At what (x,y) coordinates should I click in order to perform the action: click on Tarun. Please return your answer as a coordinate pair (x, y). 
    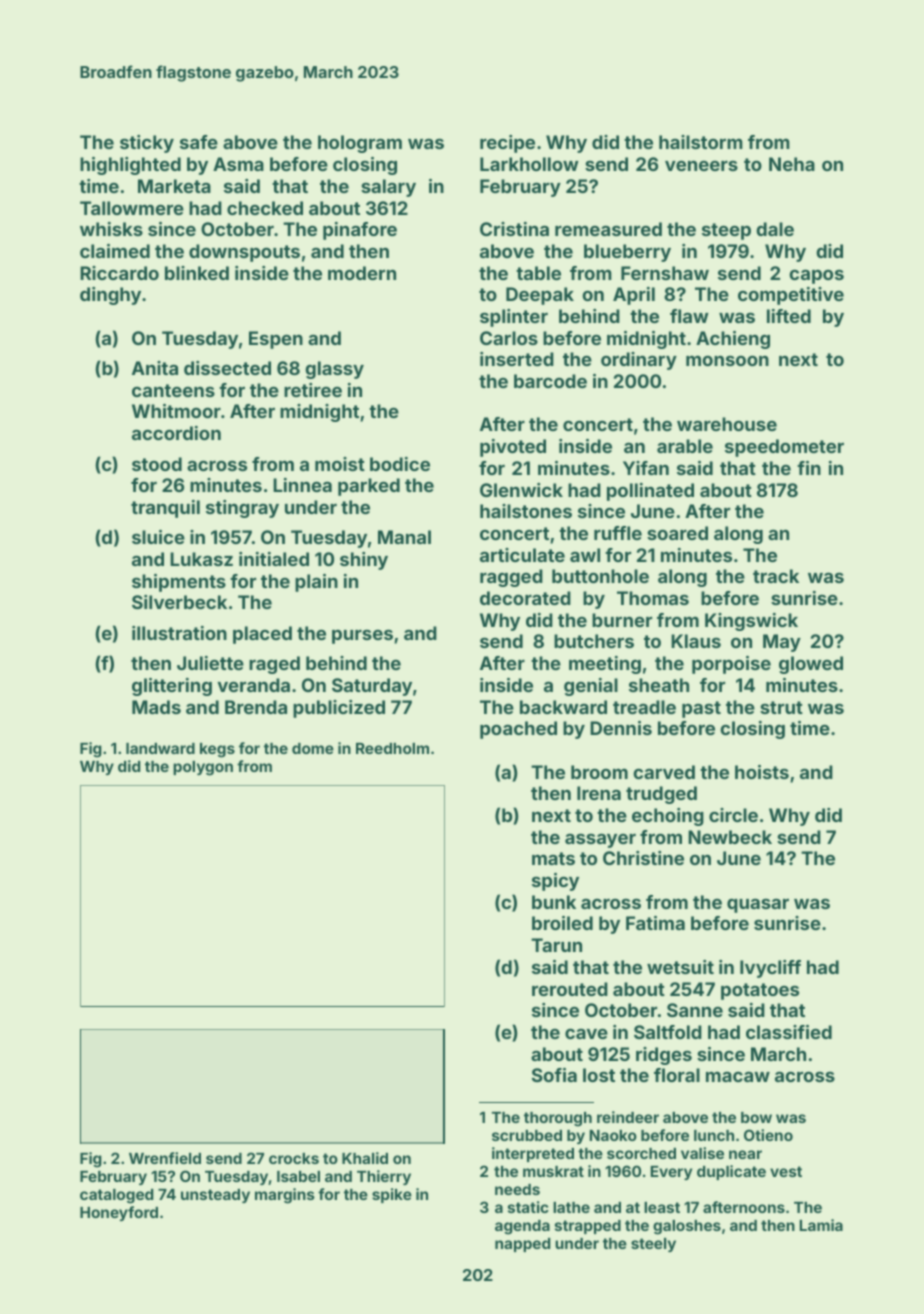
    Looking at the image, I should click on (556, 945).
